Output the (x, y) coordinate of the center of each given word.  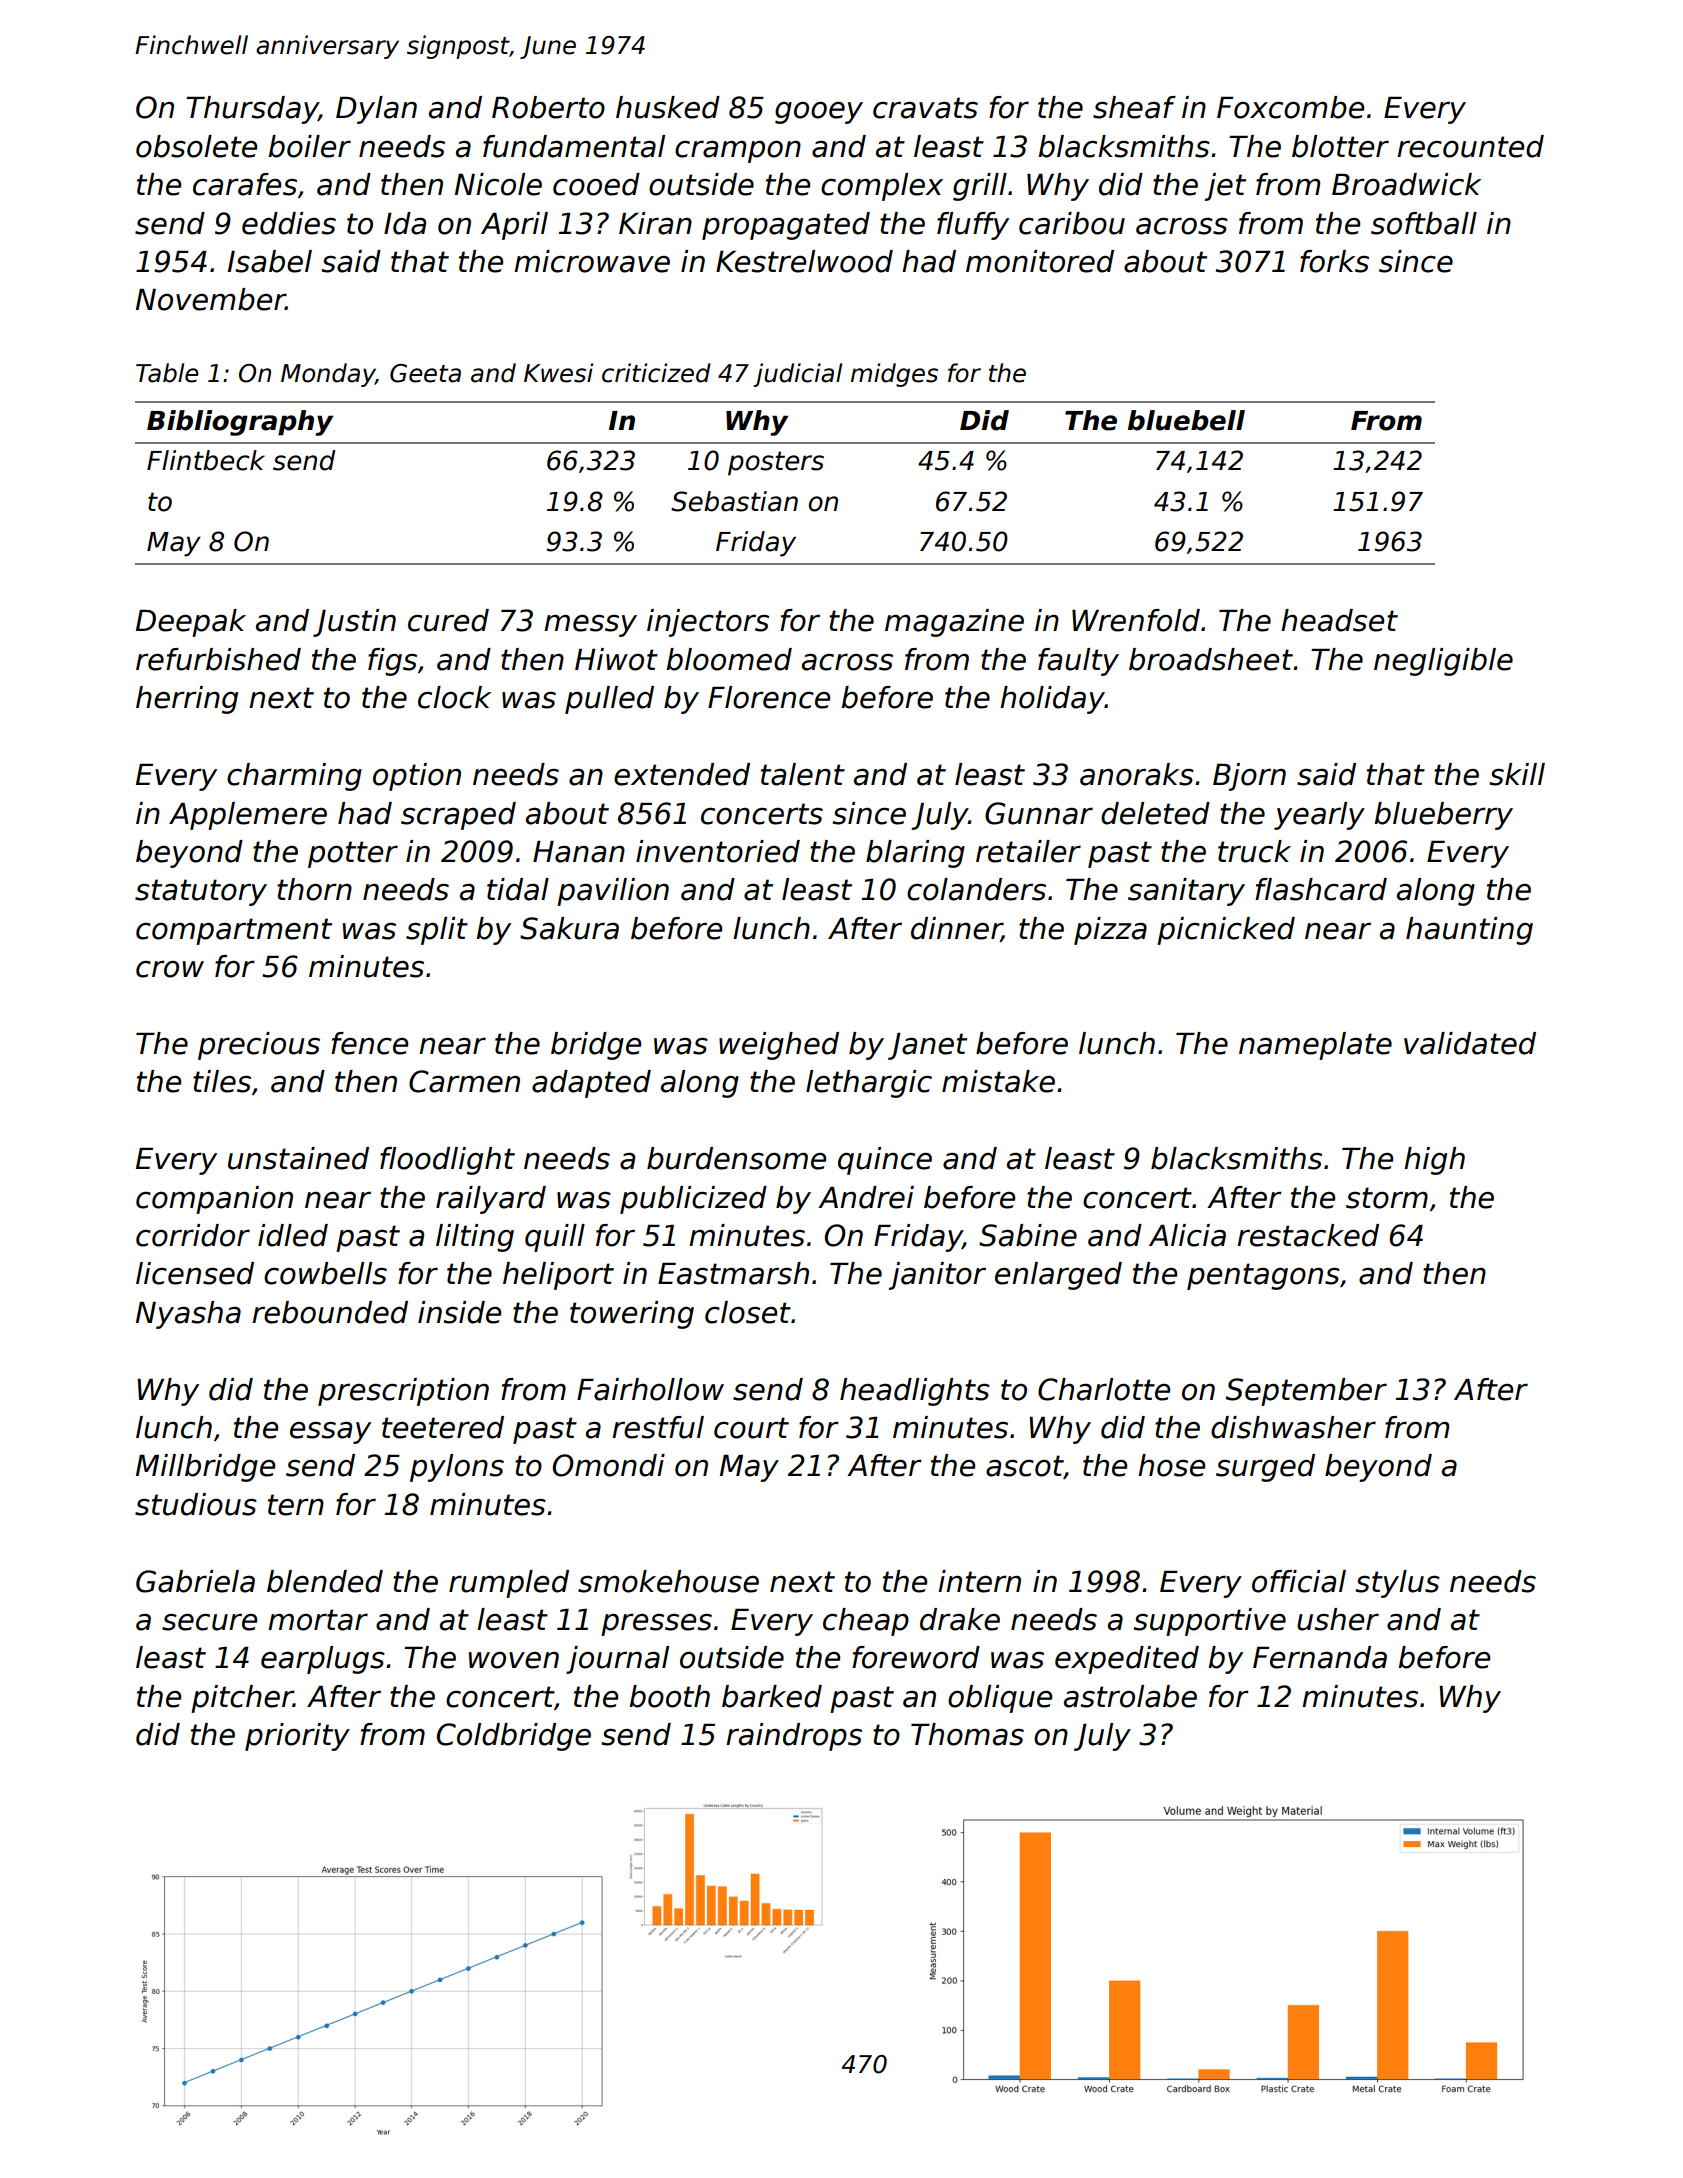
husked (668, 107)
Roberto (548, 107)
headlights (915, 1392)
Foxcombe (1290, 107)
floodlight (447, 1161)
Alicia (1187, 1235)
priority (297, 1737)
